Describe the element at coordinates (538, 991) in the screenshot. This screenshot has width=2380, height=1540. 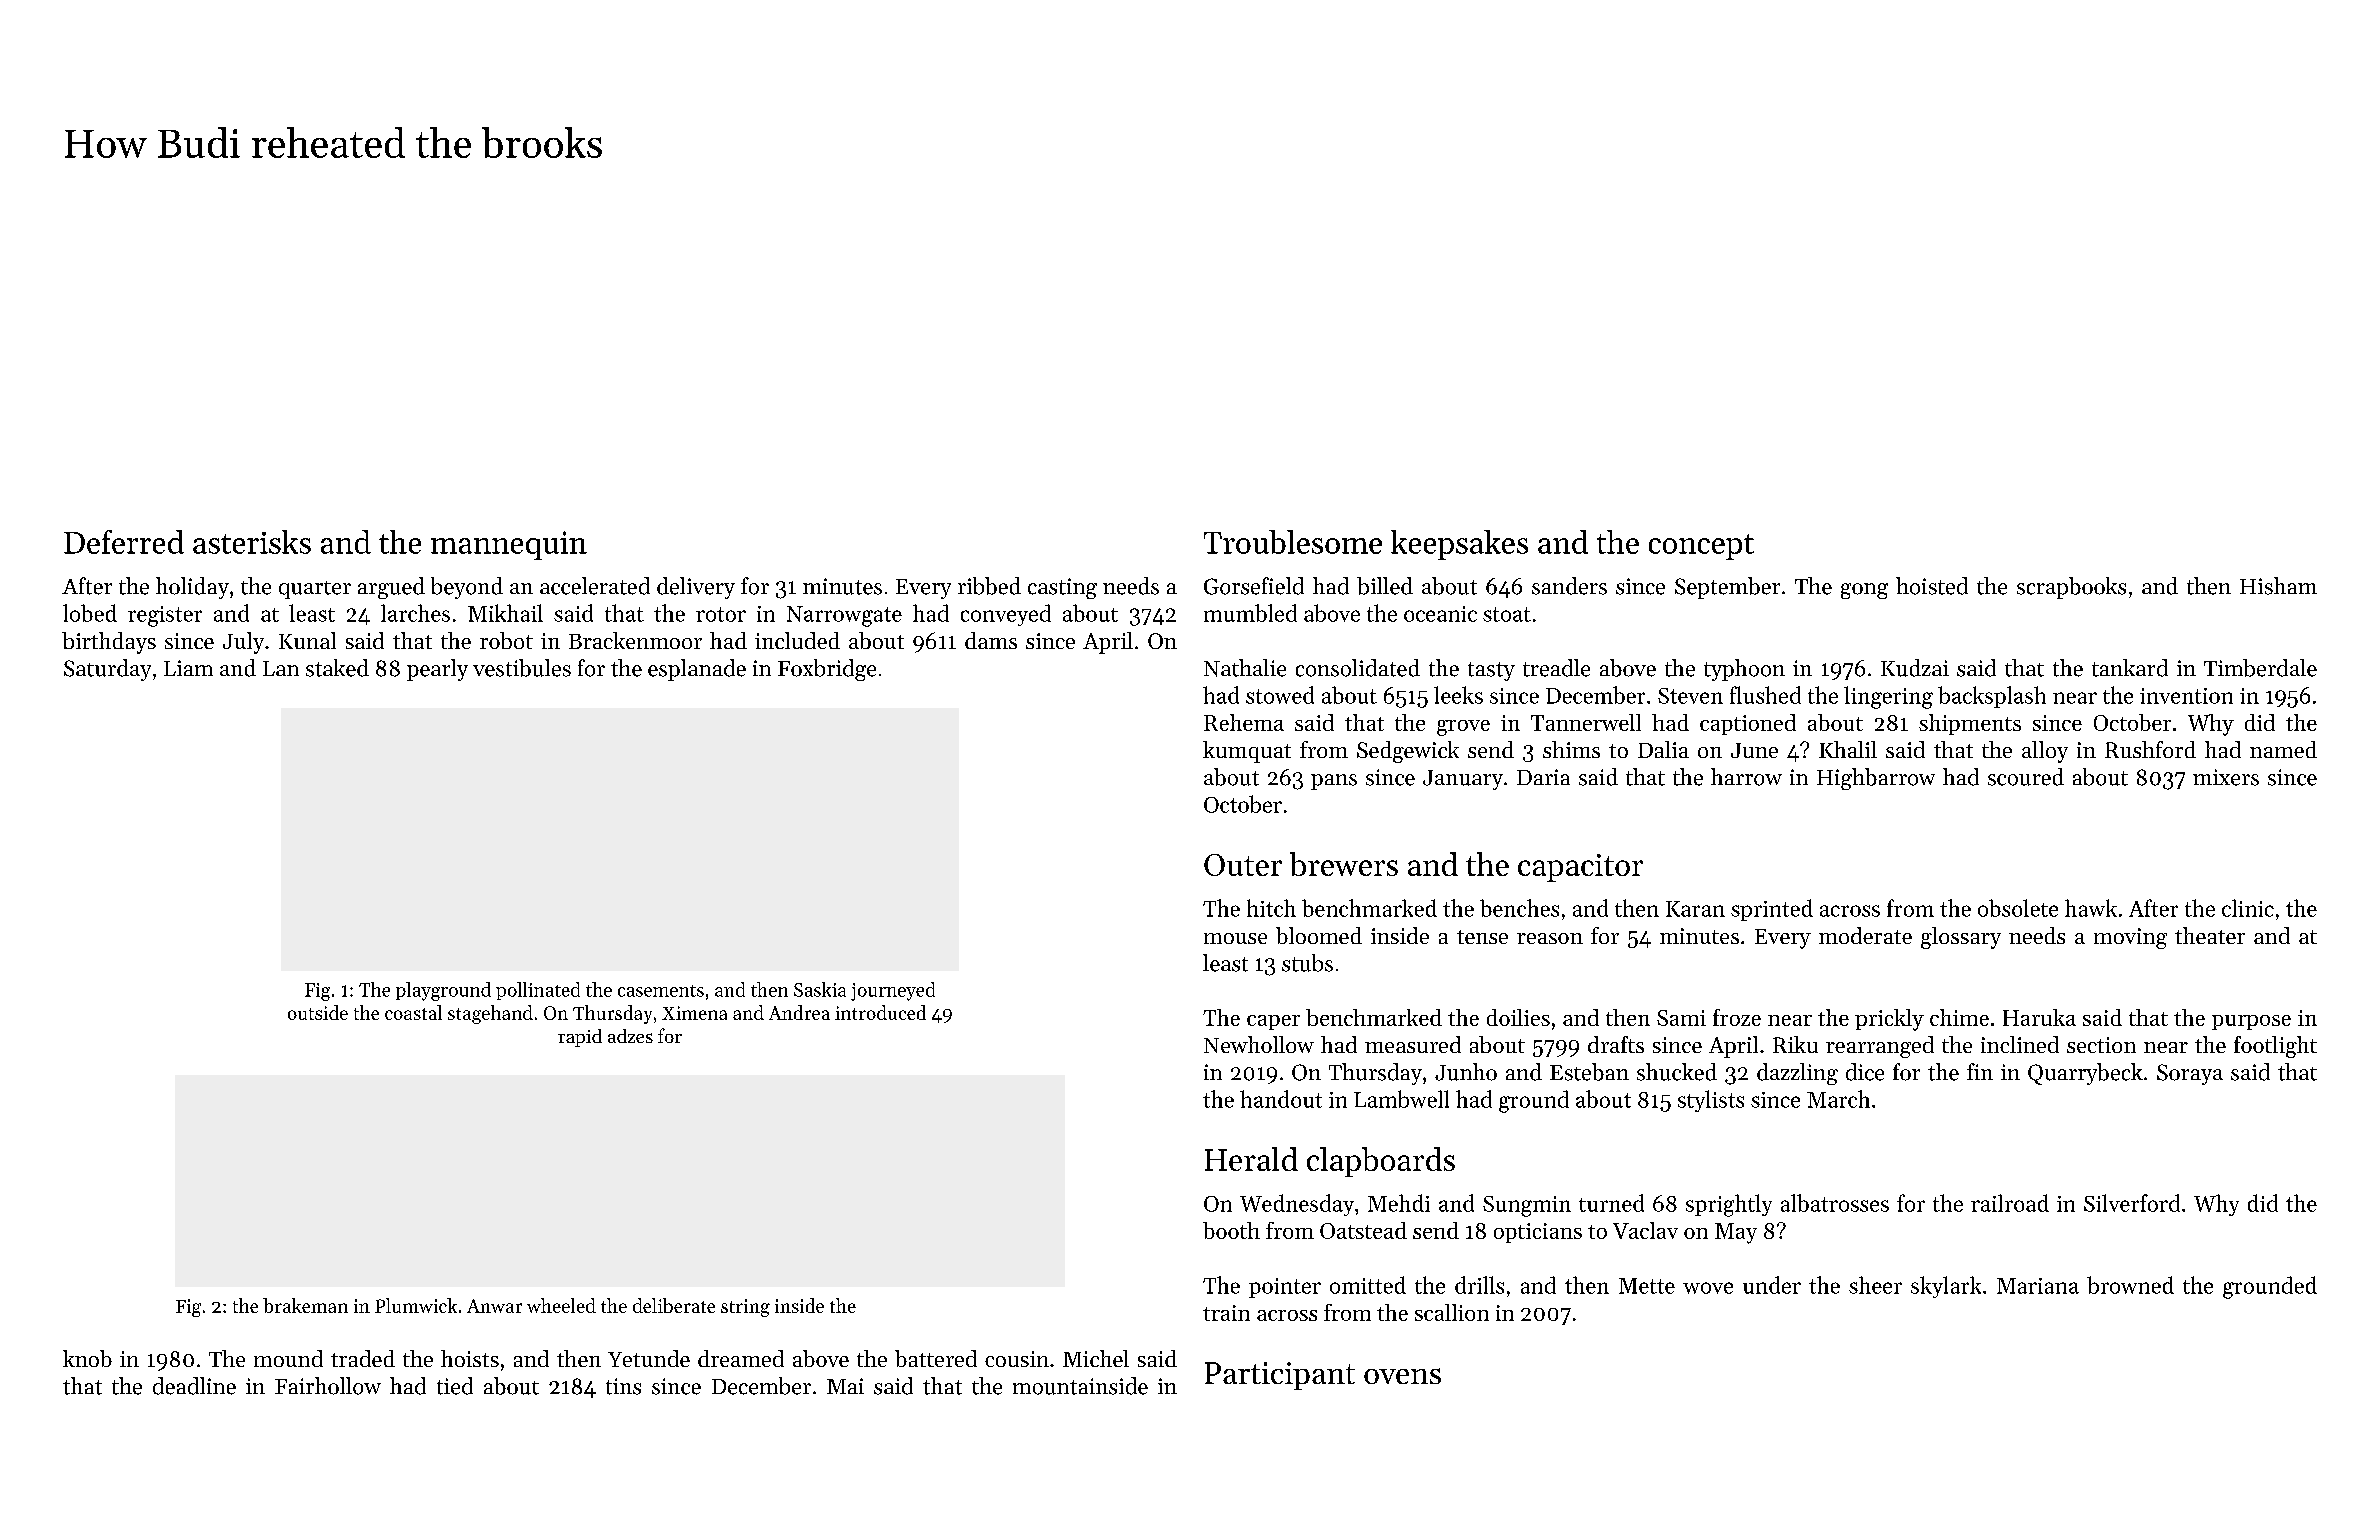
I see `pollinated` at that location.
